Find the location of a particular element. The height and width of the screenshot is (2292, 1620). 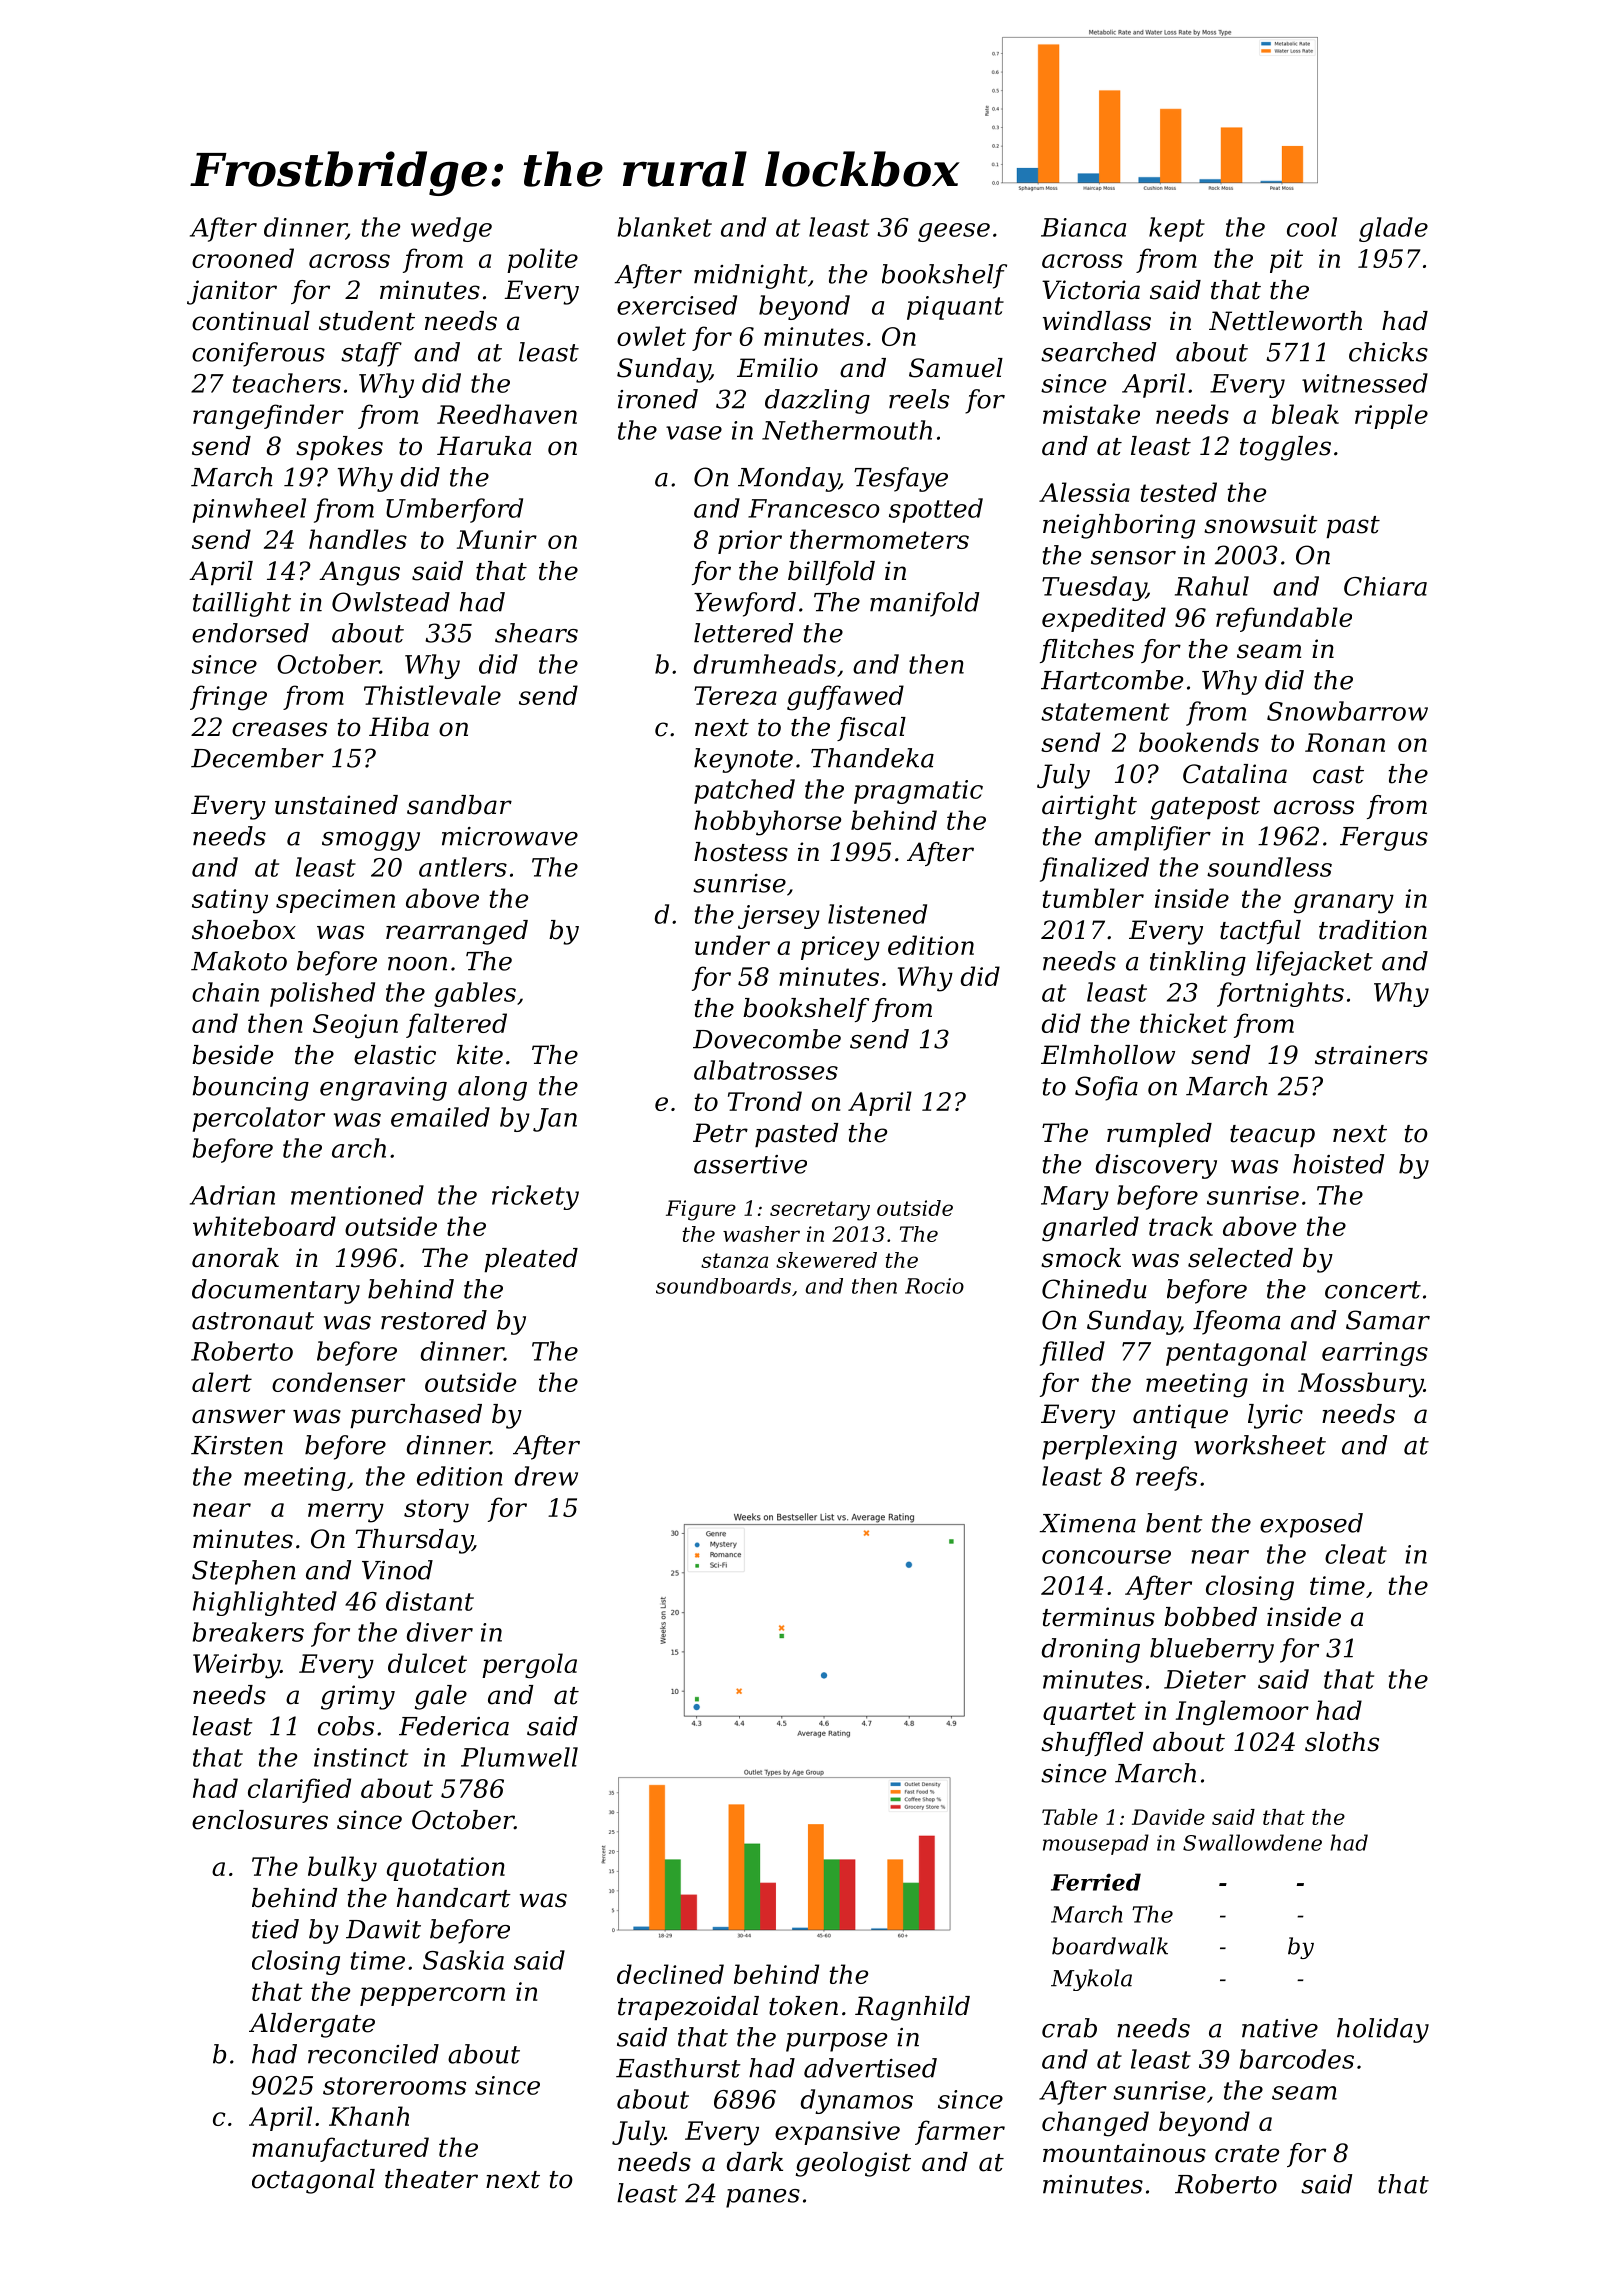

wedge is located at coordinates (451, 229).
